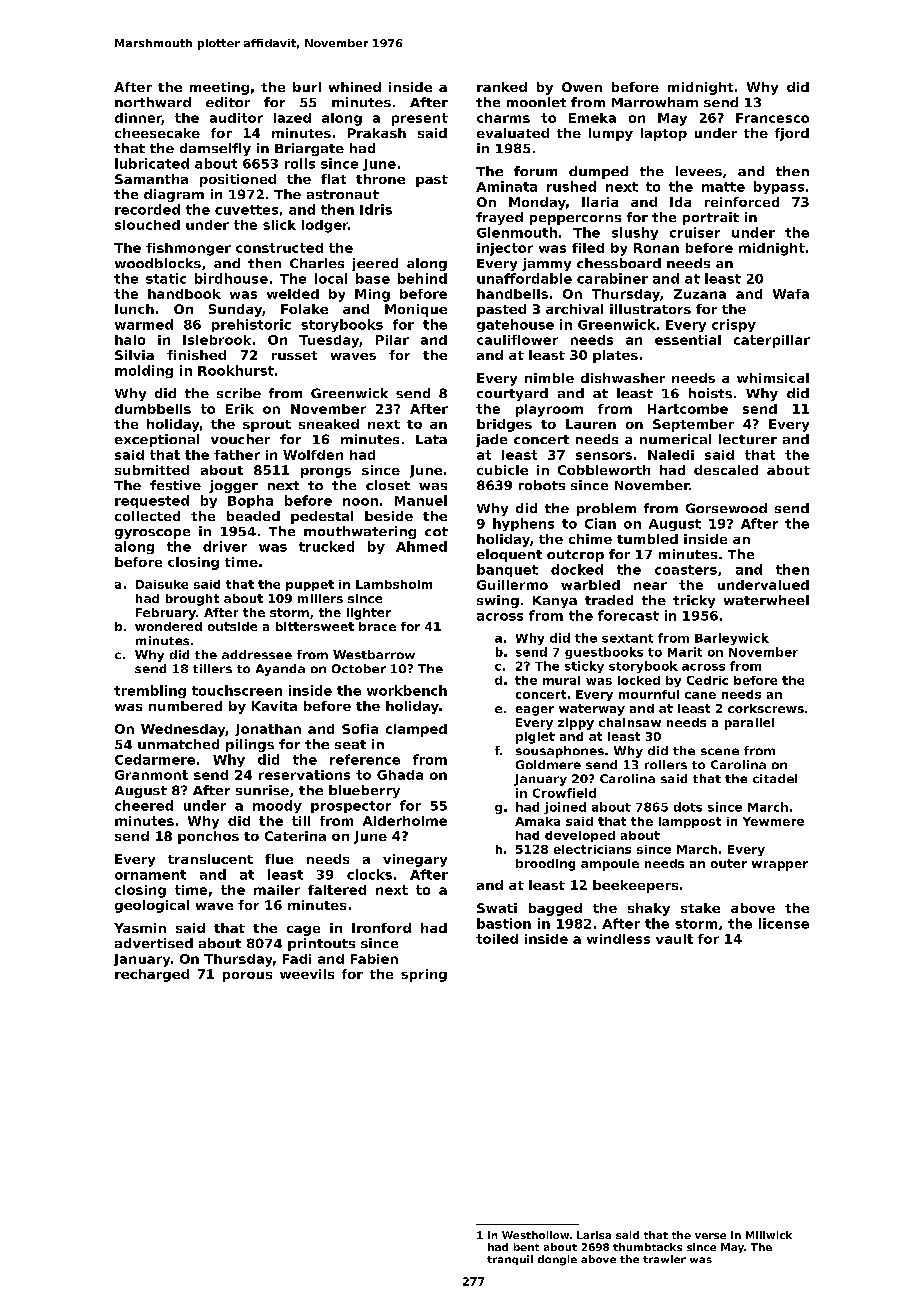  What do you see at coordinates (510, 1260) in the screenshot?
I see `tranquil` at bounding box center [510, 1260].
